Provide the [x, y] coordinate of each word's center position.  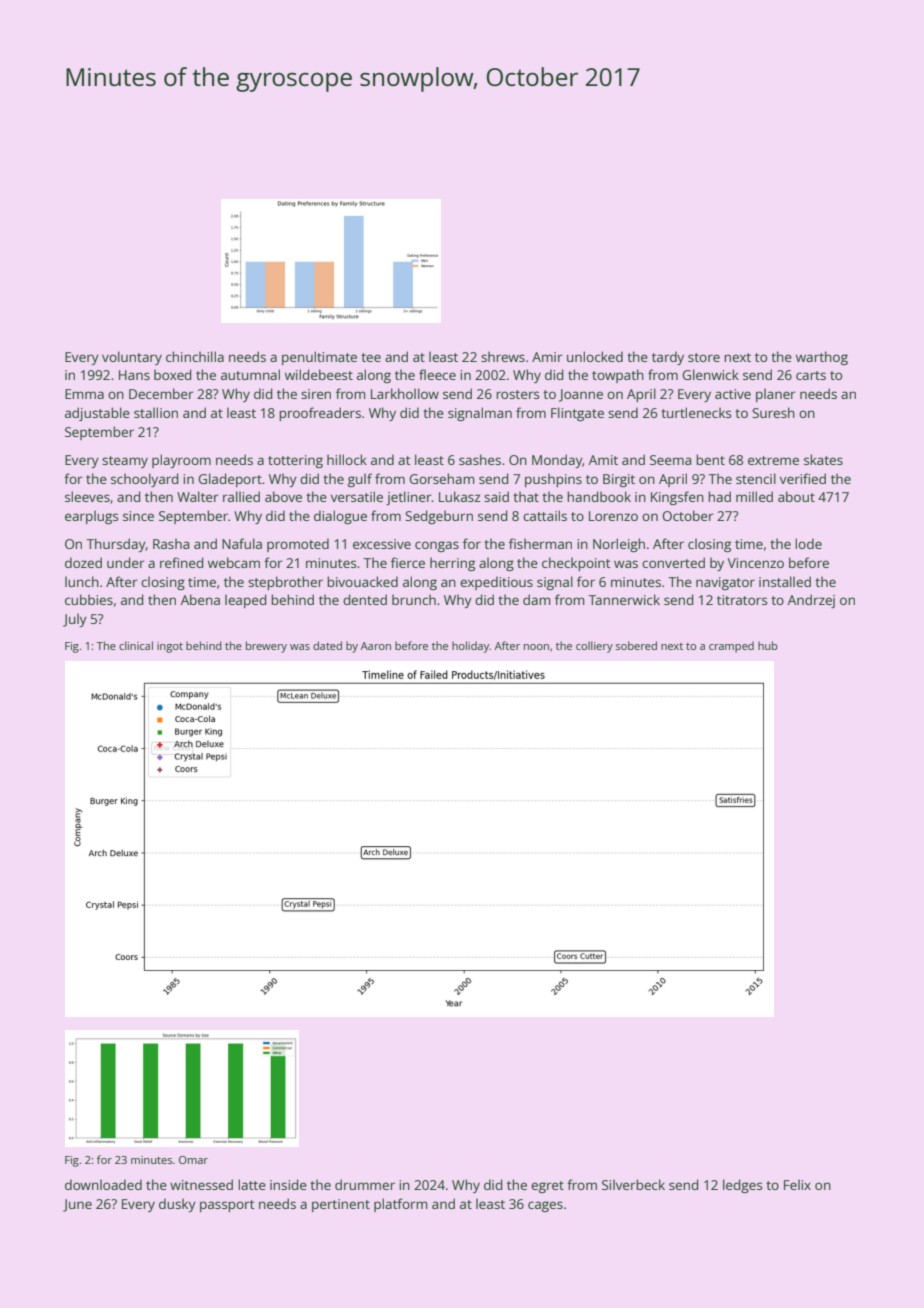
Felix [797, 1184]
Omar [193, 1160]
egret [547, 1187]
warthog [822, 358]
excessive [382, 544]
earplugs [91, 517]
